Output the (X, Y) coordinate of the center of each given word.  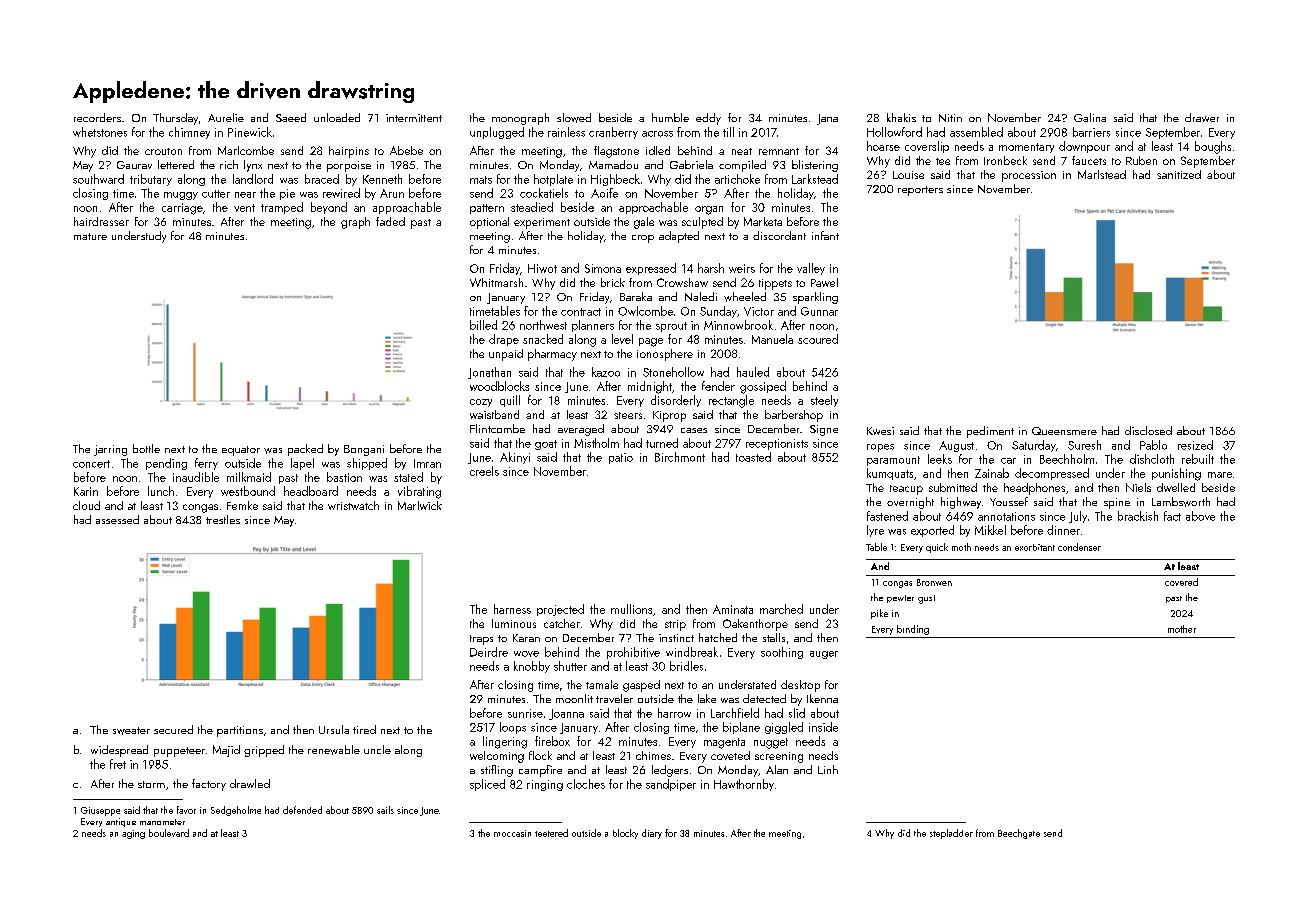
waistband (494, 414)
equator (241, 451)
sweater (131, 731)
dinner (1063, 530)
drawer (1202, 117)
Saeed (291, 117)
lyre (875, 531)
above (1200, 516)
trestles (223, 519)
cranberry (613, 133)
